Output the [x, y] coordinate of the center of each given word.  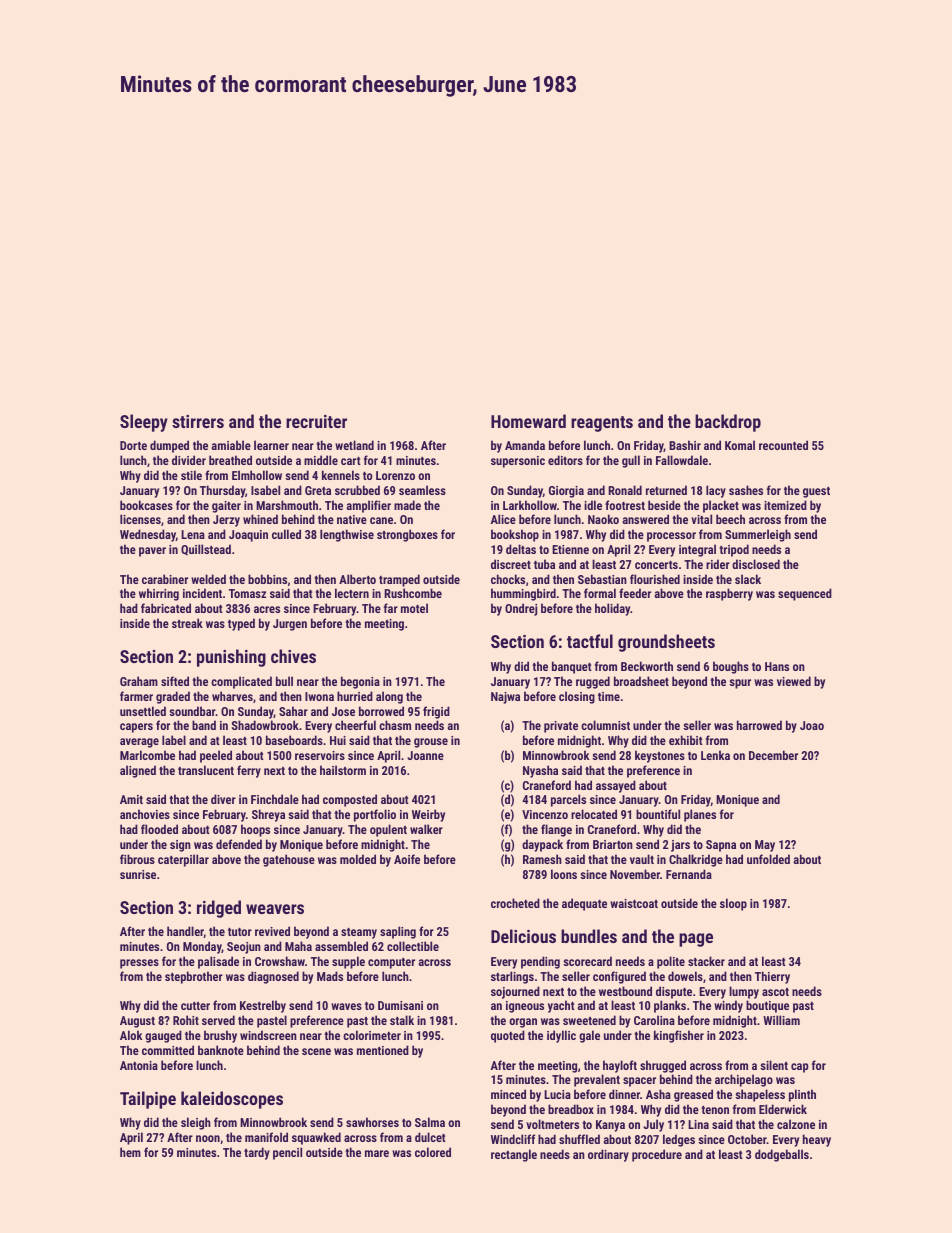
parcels [568, 800]
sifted [175, 681]
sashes [746, 490]
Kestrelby [263, 1006]
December [773, 755]
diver [223, 799]
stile [191, 475]
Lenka [715, 755]
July [653, 1125]
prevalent [597, 1080]
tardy [257, 1153]
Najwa [505, 698]
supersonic [518, 462]
